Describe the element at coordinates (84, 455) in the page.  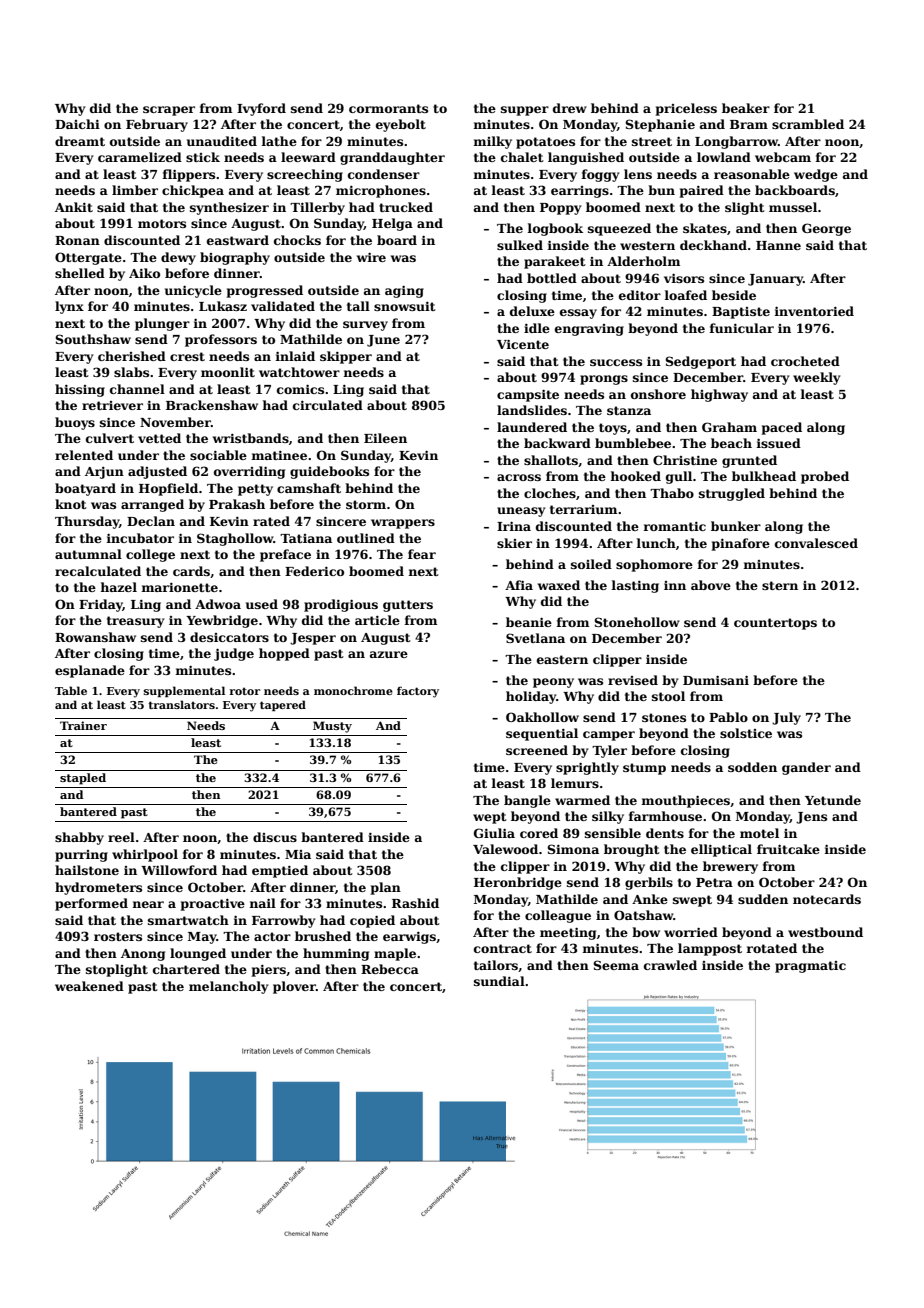
I see `relented` at that location.
